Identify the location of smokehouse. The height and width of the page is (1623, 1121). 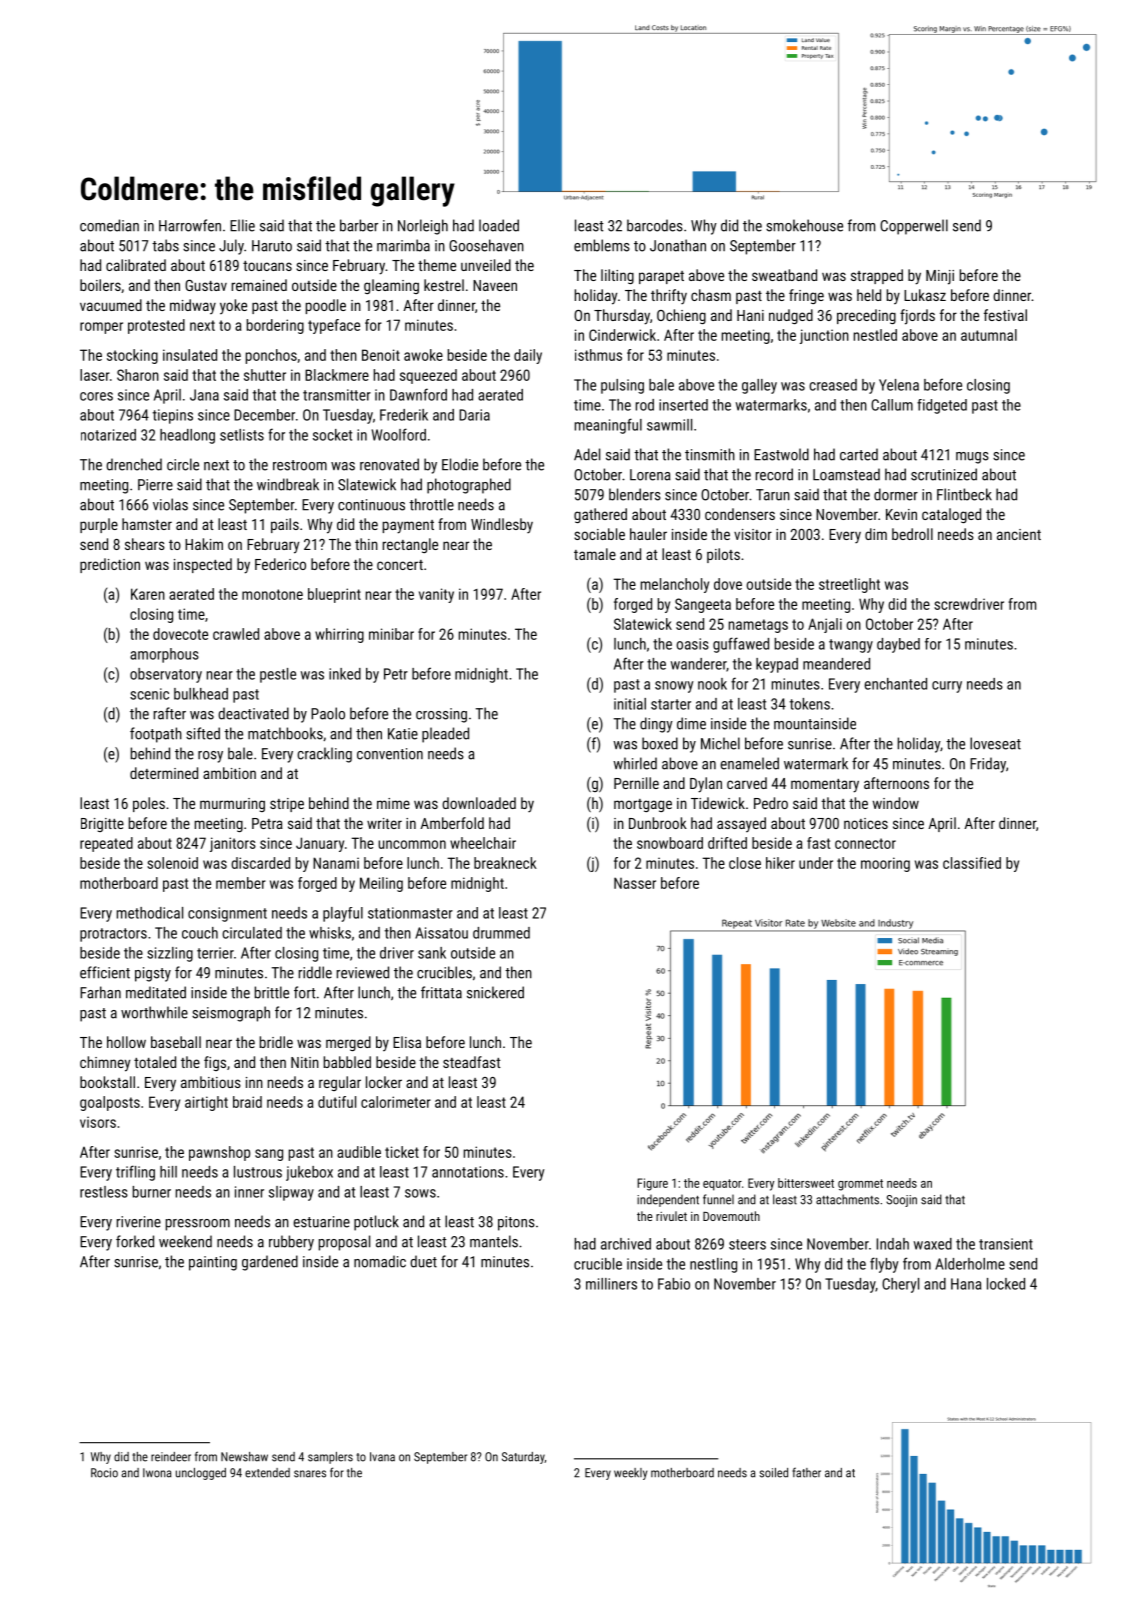
(804, 225).
